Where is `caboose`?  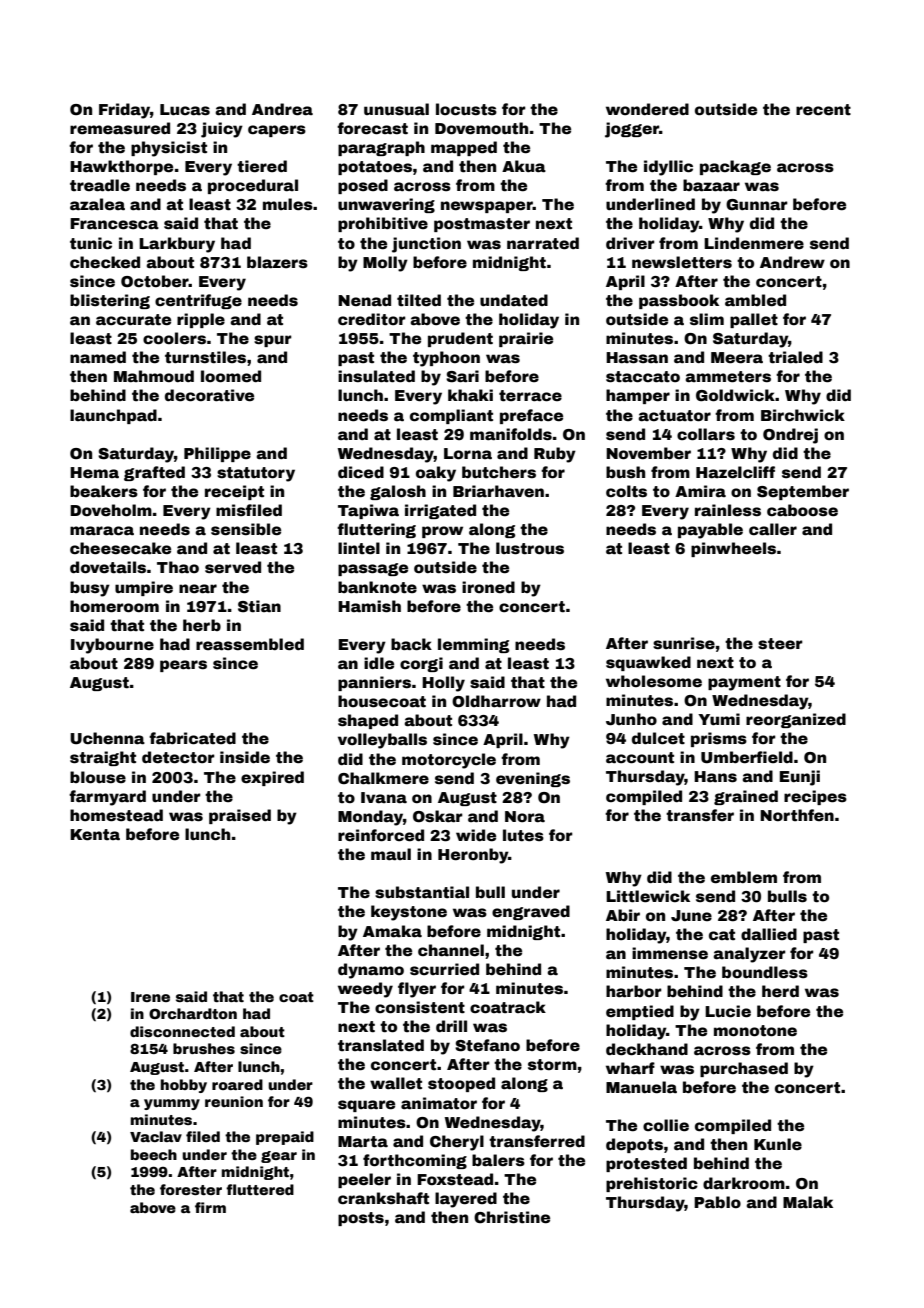 caboose is located at coordinates (802, 510).
